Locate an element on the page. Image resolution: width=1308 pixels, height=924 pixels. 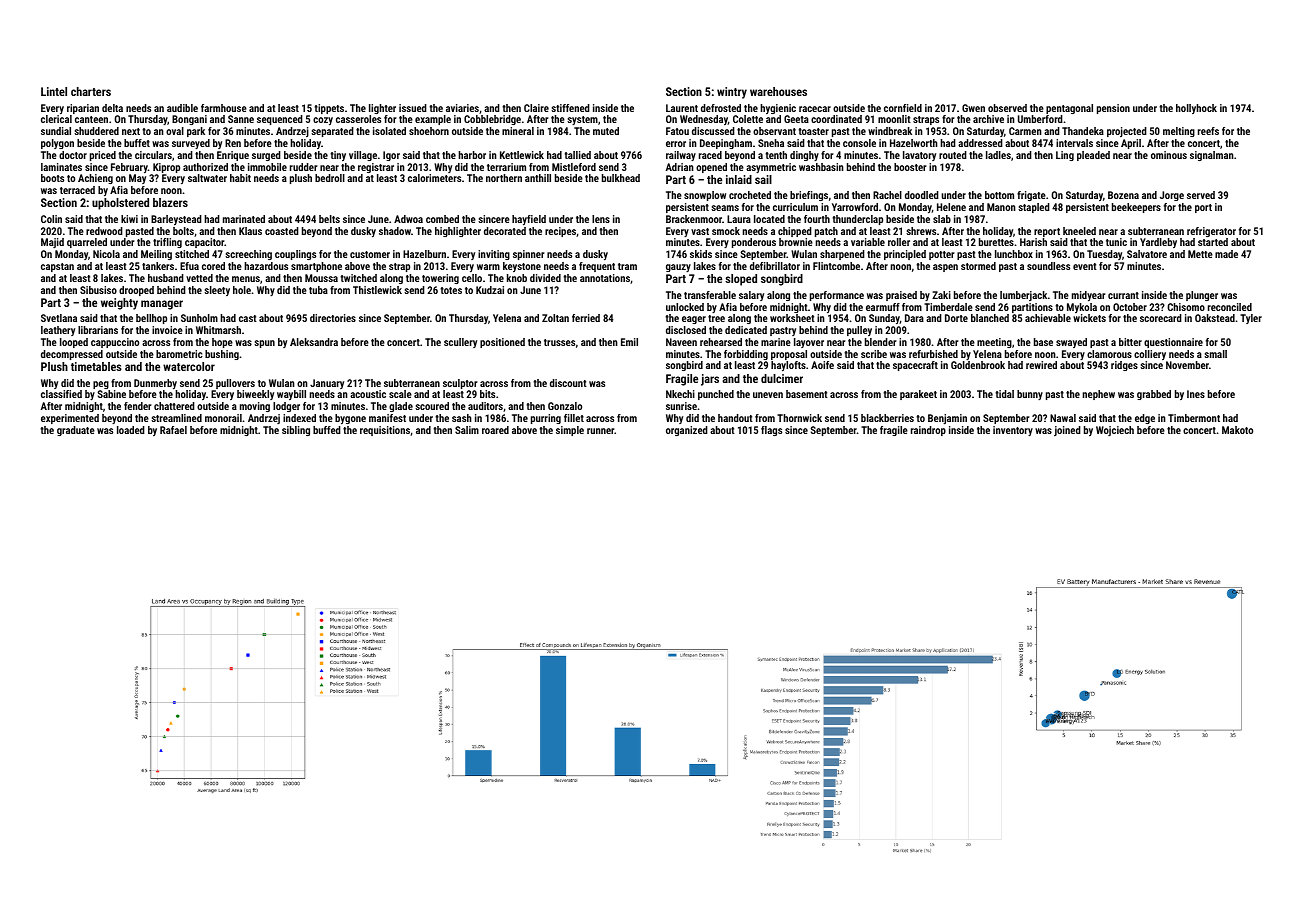
blanched is located at coordinates (990, 318).
